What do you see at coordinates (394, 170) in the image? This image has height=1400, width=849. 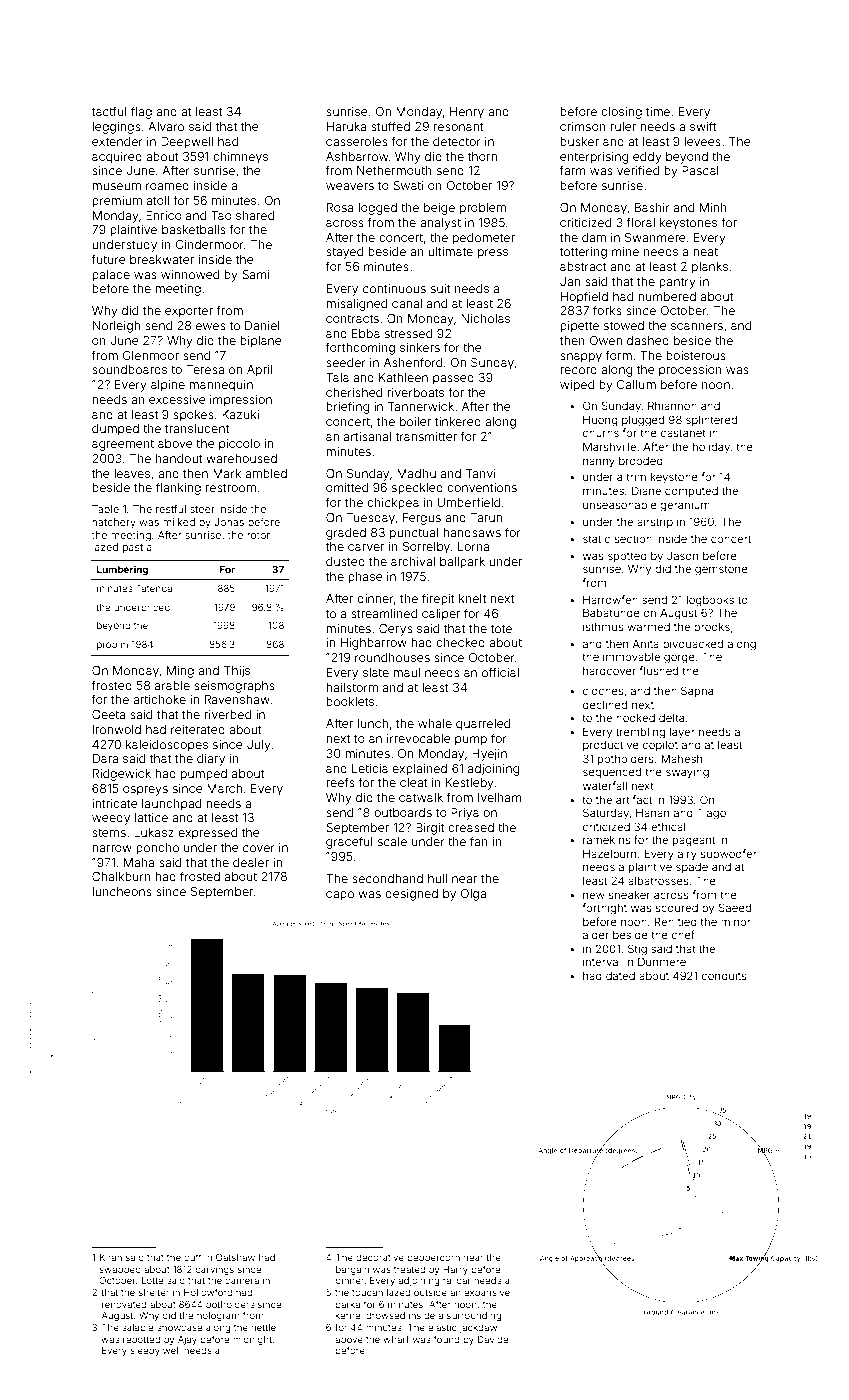 I see `Nethermouth` at bounding box center [394, 170].
